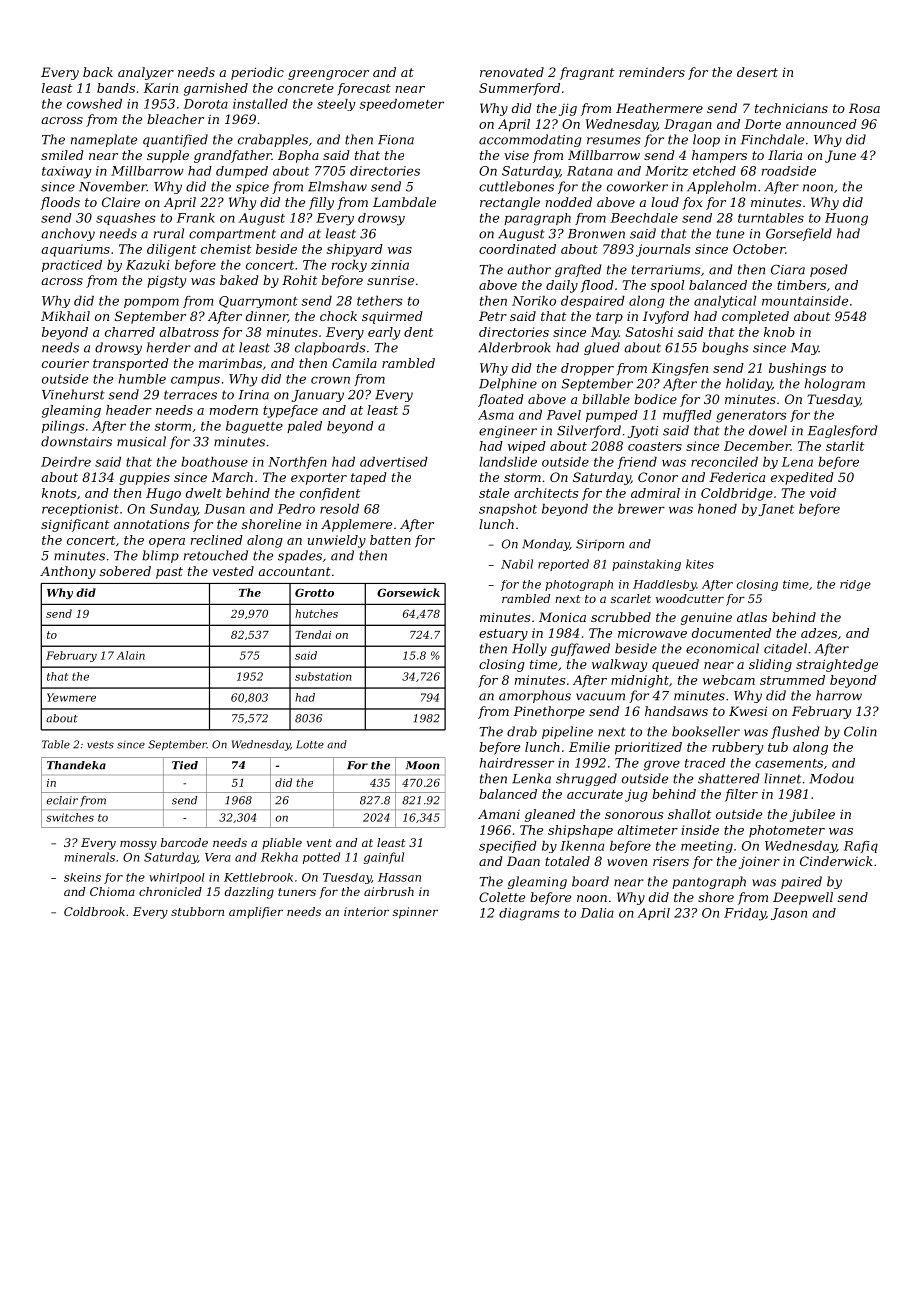  What do you see at coordinates (233, 156) in the screenshot?
I see `grandfather` at bounding box center [233, 156].
